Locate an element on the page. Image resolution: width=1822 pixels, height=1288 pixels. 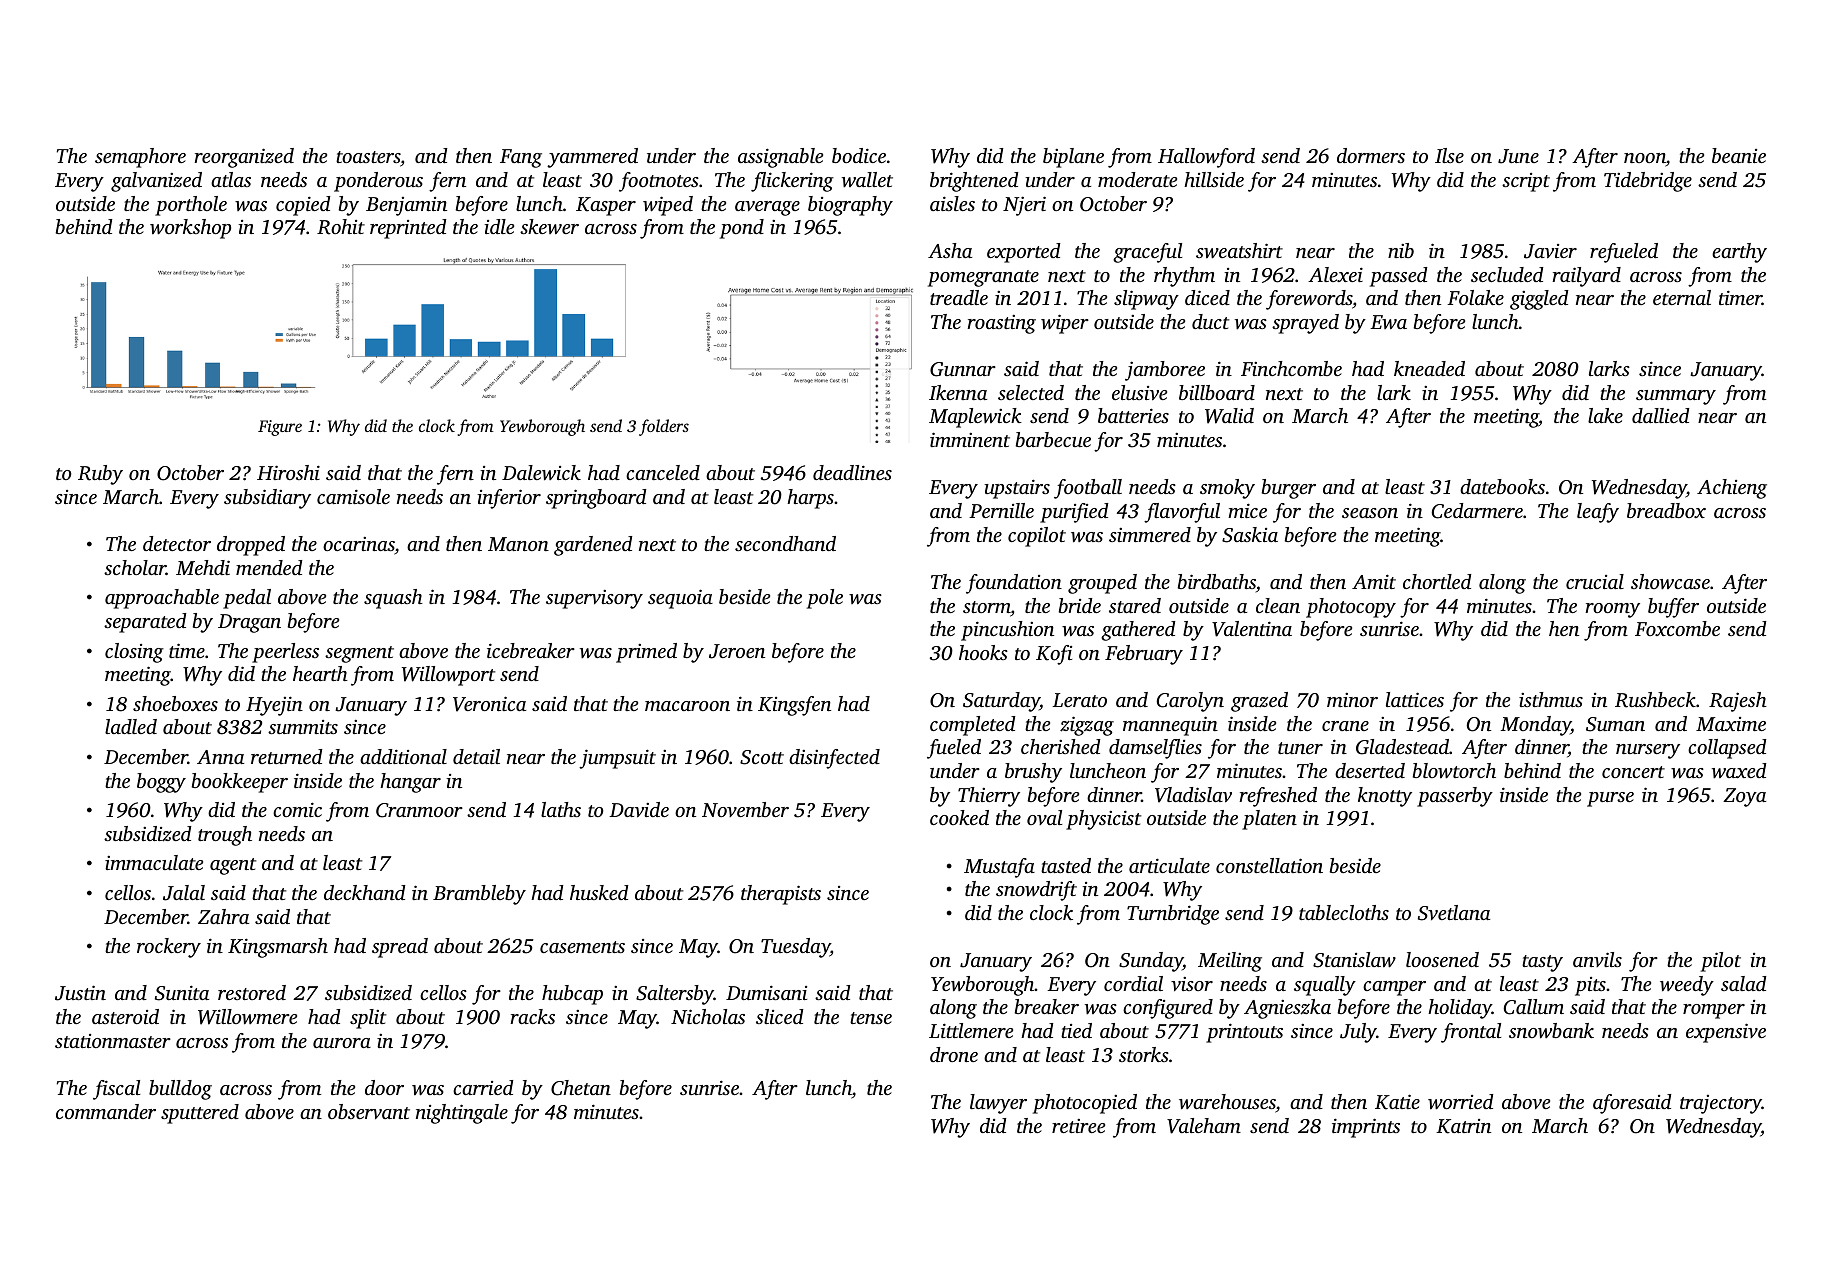
Foxcombe is located at coordinates (1677, 628).
